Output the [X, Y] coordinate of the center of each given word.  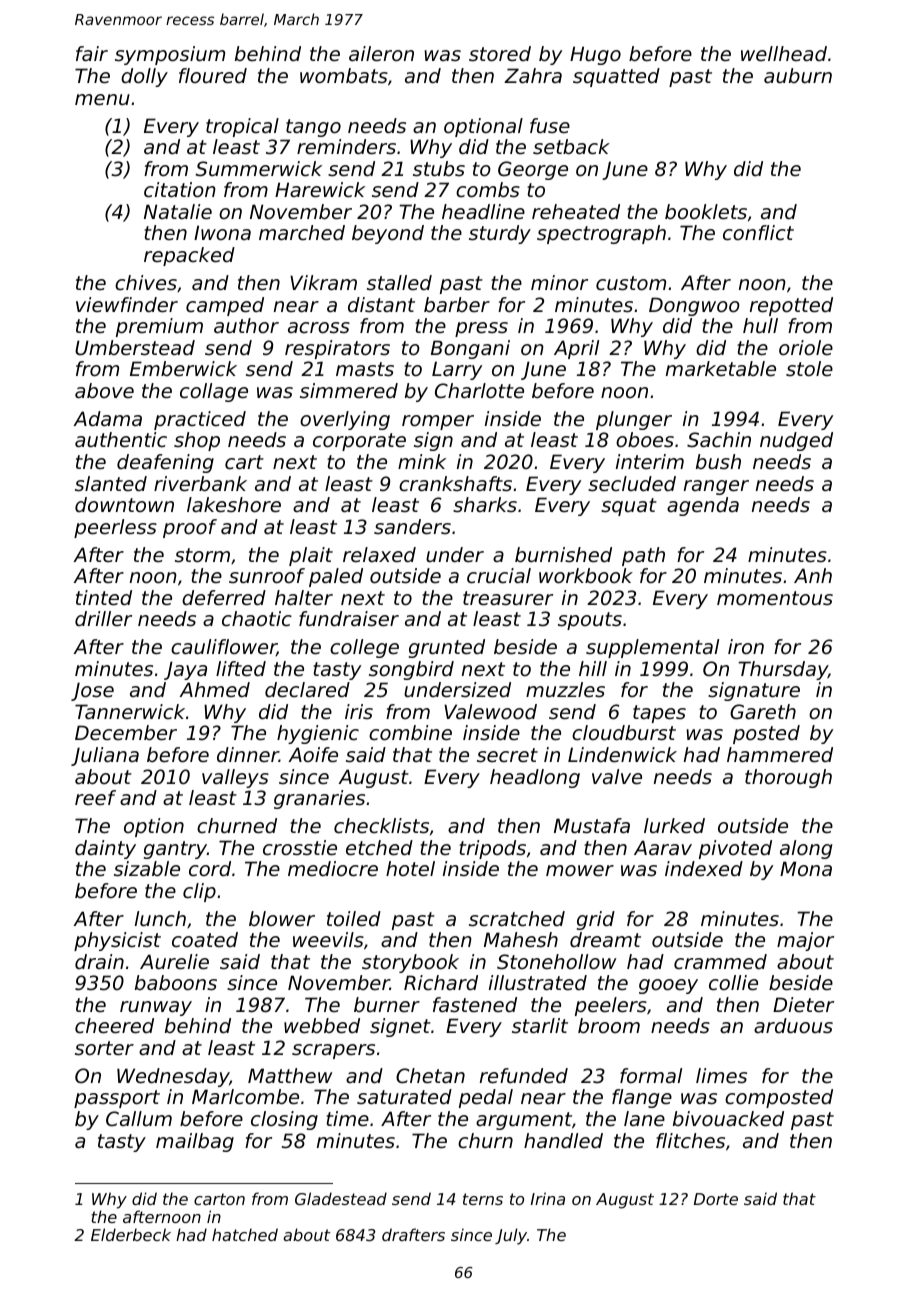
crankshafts [455, 484]
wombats [344, 76]
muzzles [565, 690]
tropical [242, 127]
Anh [813, 575]
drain [99, 961]
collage [214, 392]
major [805, 941]
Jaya [185, 670]
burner [387, 1005]
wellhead [784, 54]
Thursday [783, 670]
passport [117, 1099]
